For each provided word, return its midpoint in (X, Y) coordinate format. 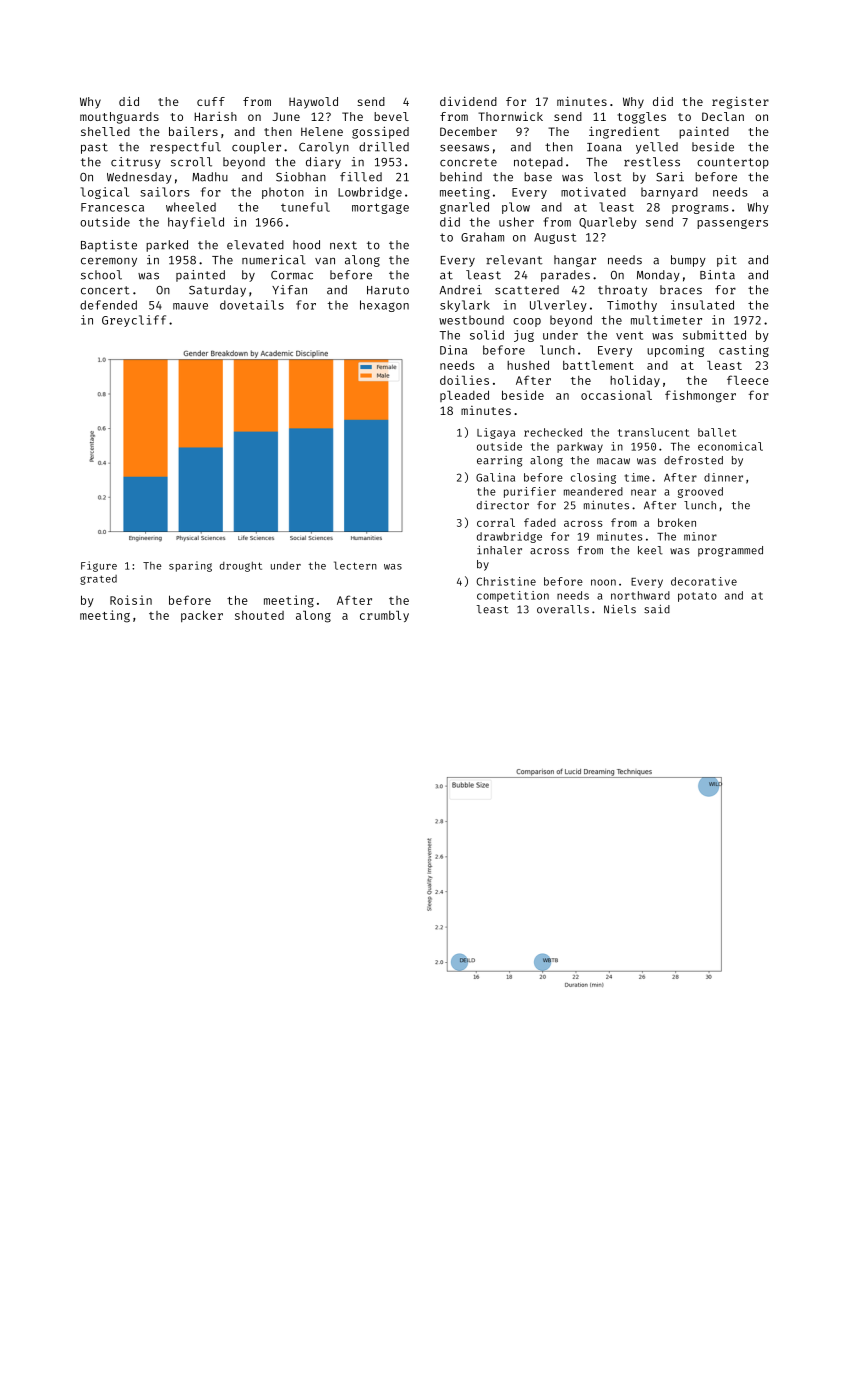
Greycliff (134, 321)
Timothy (632, 306)
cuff (211, 101)
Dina (453, 350)
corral (496, 522)
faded (540, 522)
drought (240, 567)
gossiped (380, 132)
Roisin (131, 600)
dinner (723, 477)
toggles (642, 118)
